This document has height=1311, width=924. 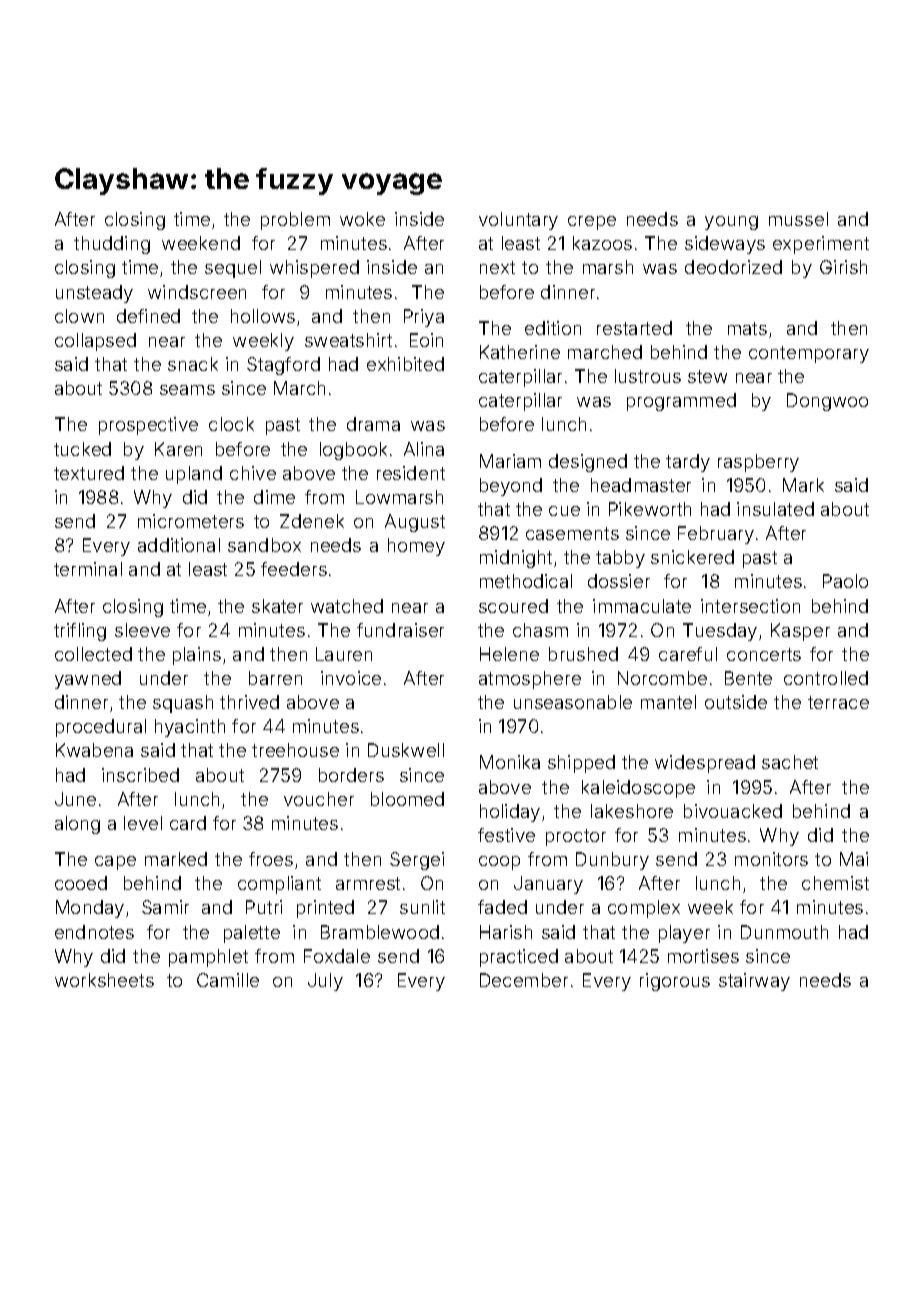 What do you see at coordinates (142, 630) in the document?
I see `sleeve` at bounding box center [142, 630].
